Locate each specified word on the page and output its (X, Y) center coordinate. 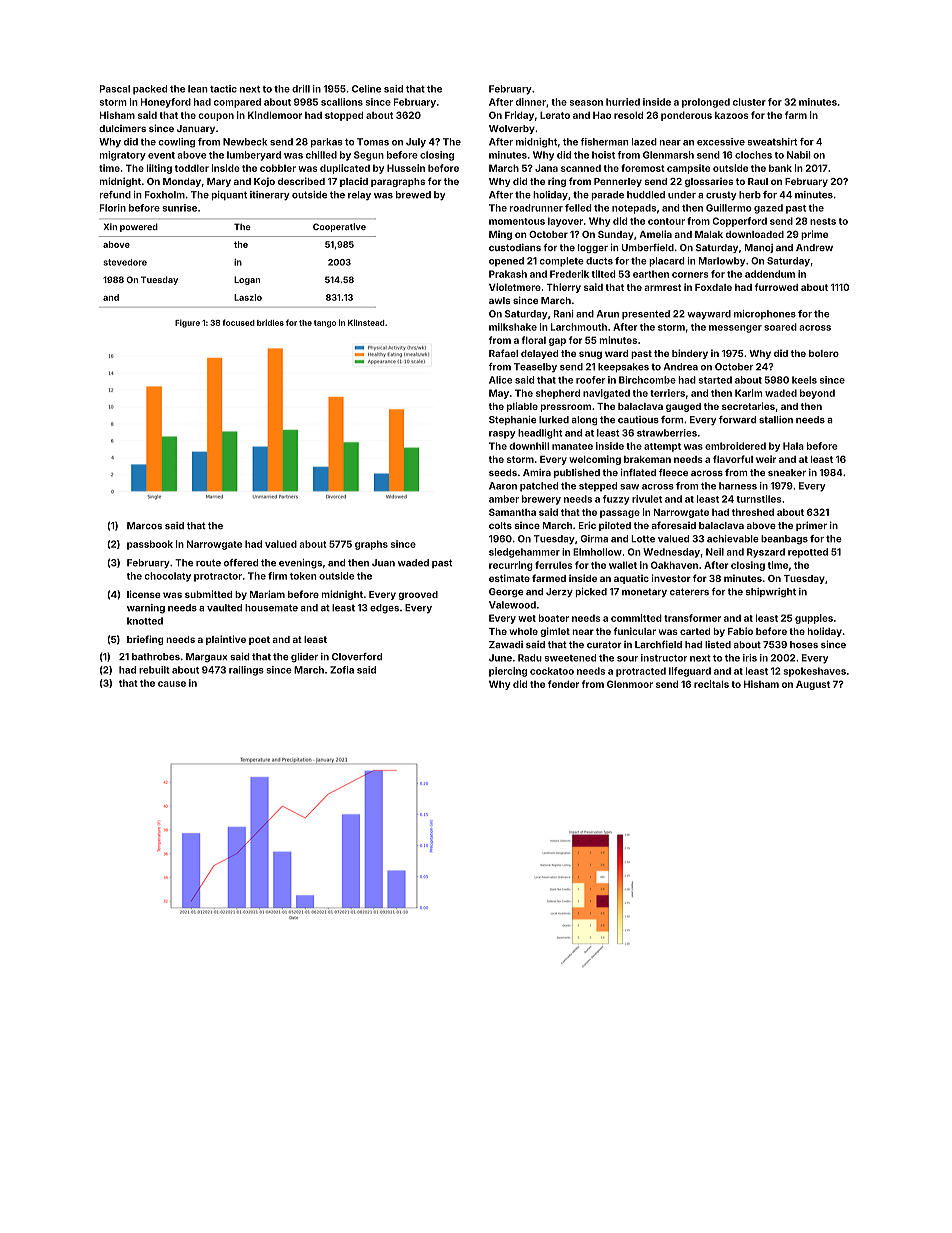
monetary (644, 592)
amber (504, 499)
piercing (508, 672)
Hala (793, 446)
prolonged (706, 103)
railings (246, 671)
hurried (623, 102)
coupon (216, 117)
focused (238, 322)
